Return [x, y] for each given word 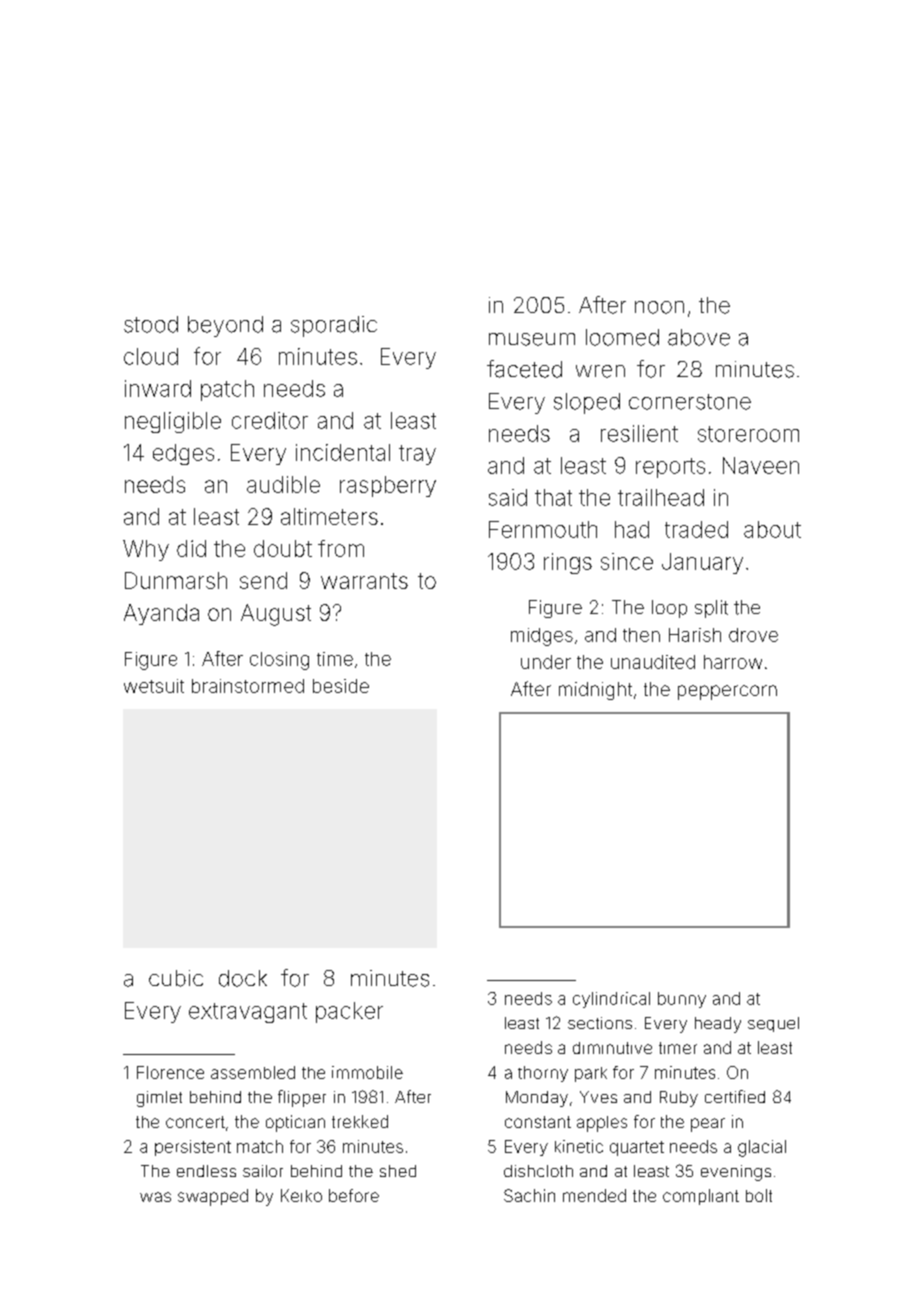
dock [243, 978]
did [191, 548]
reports [670, 468]
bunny [682, 1000]
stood [151, 324]
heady [718, 1025]
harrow [733, 662]
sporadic [334, 326]
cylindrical [611, 1000]
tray [417, 455]
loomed [622, 337]
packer [349, 1012]
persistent [193, 1148]
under [546, 662]
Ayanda [161, 614]
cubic [176, 978]
